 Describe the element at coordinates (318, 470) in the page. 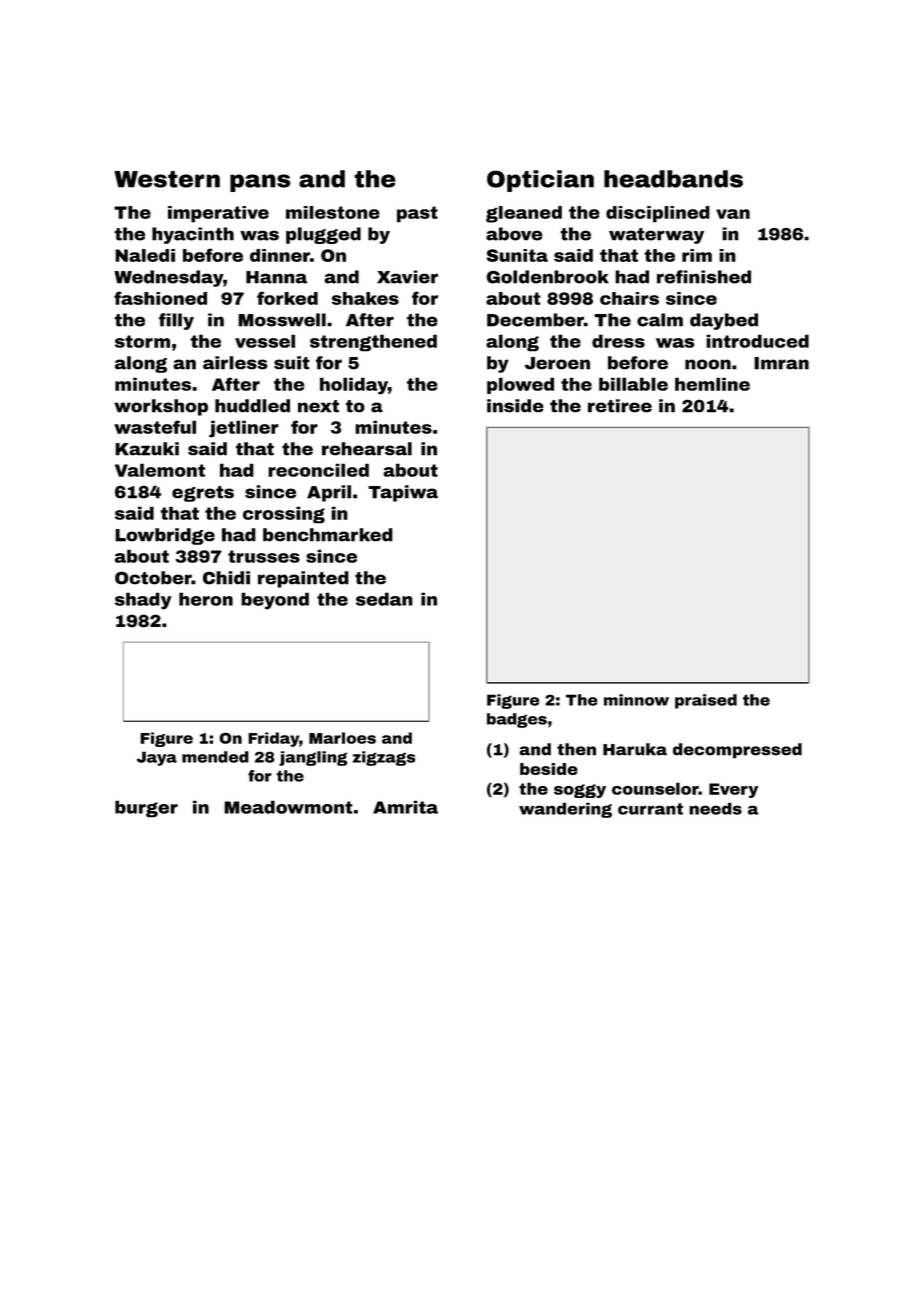

I see `reconciled` at that location.
